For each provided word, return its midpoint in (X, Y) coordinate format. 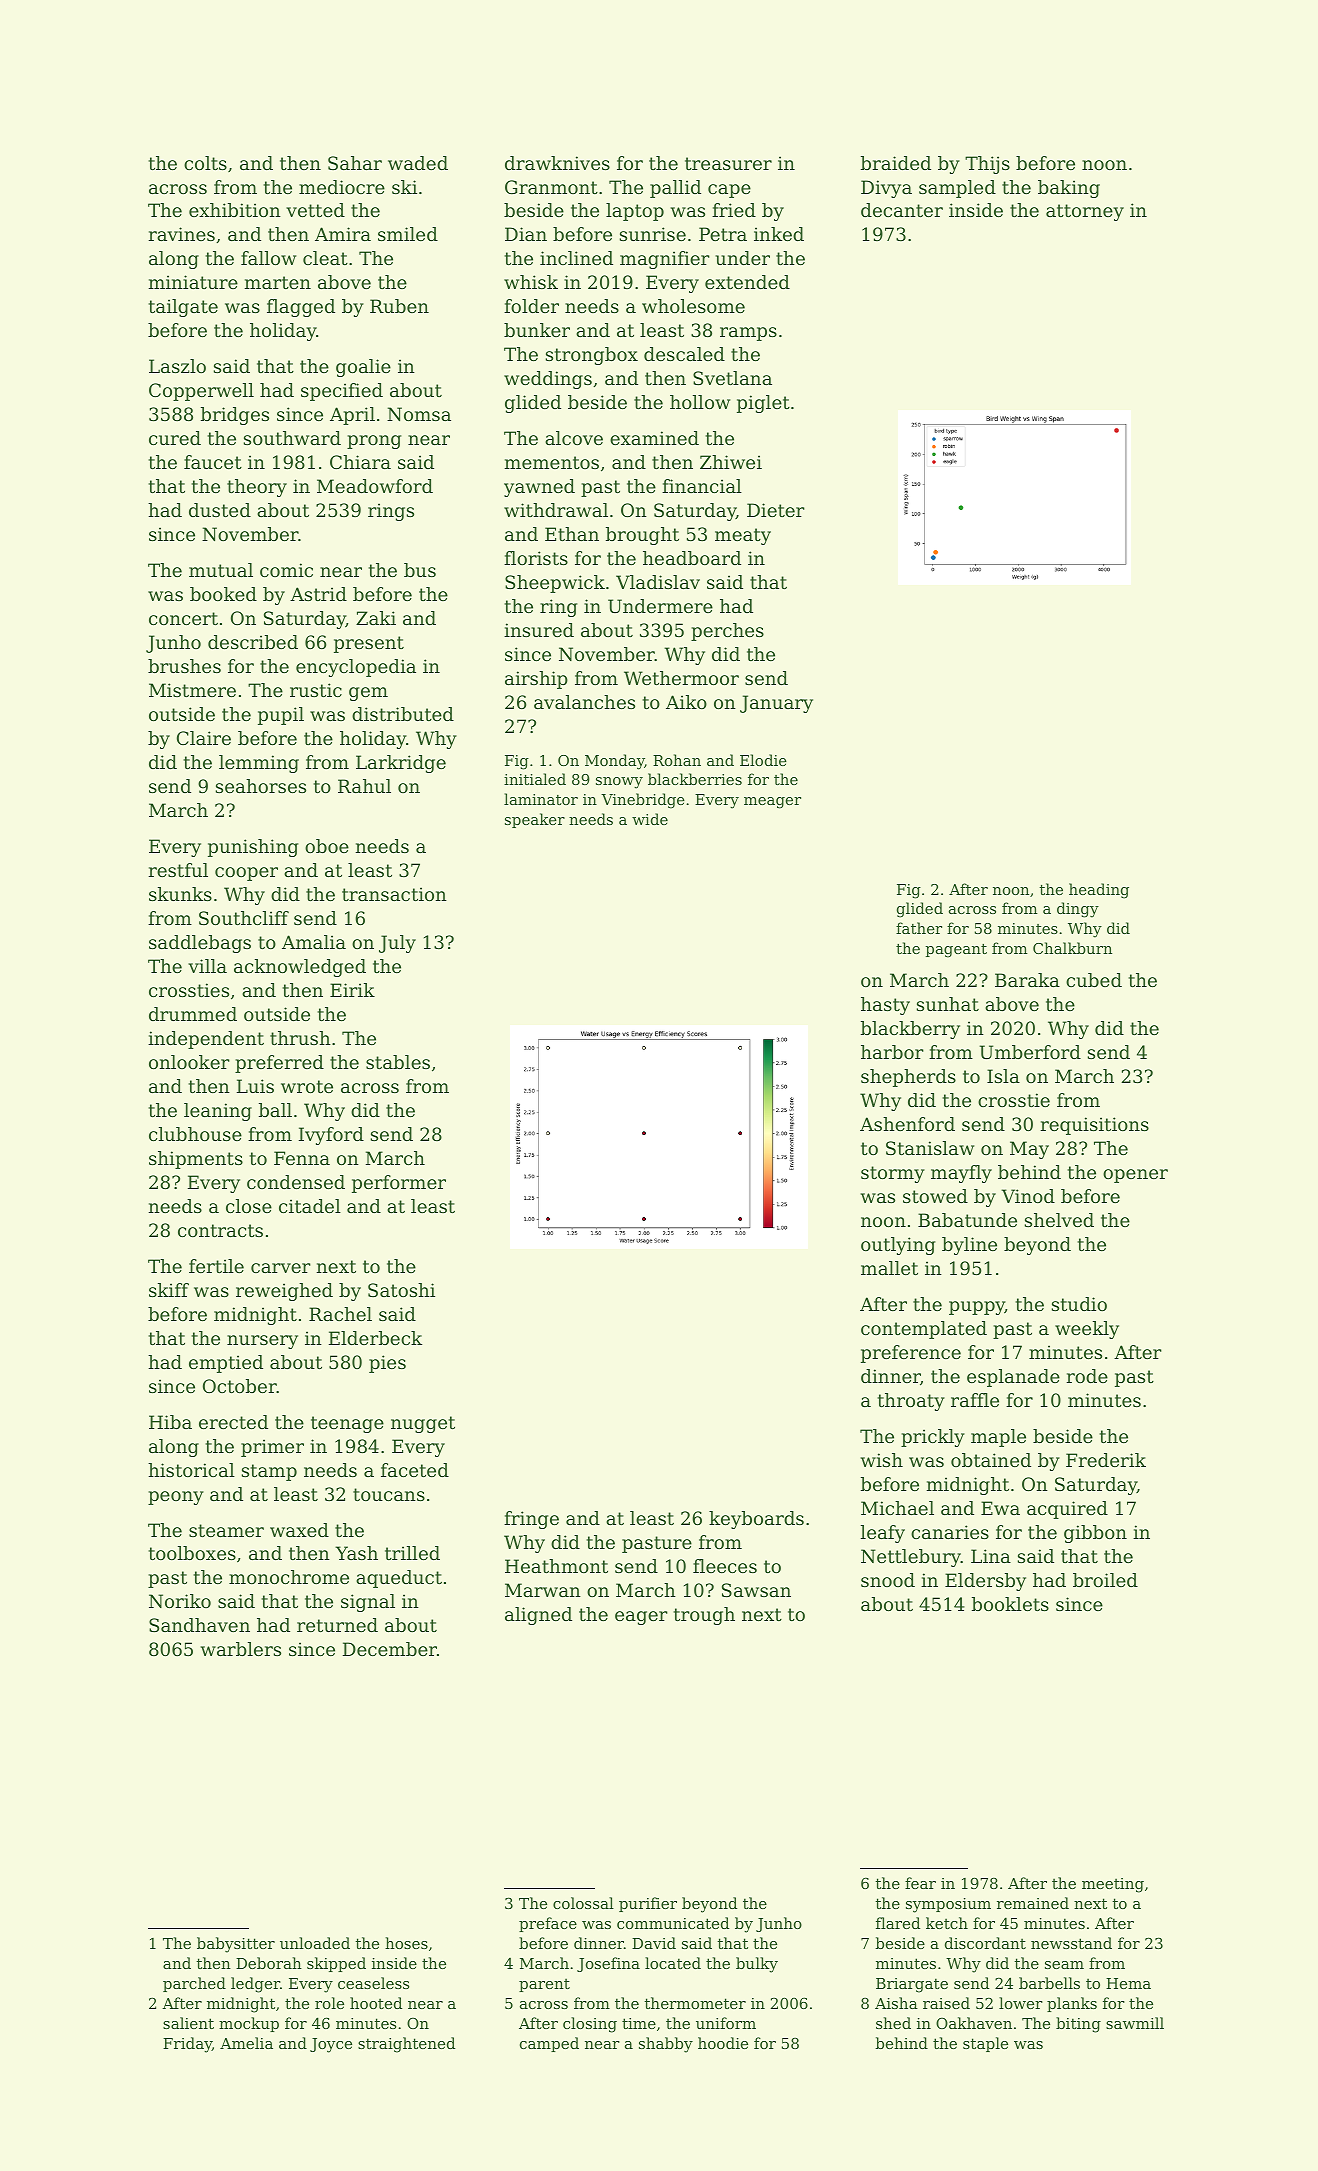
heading (1099, 891)
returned (337, 1625)
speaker (535, 820)
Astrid (318, 594)
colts (205, 163)
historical (191, 1470)
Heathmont (556, 1566)
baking (1069, 189)
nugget (423, 1424)
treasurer (728, 163)
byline (969, 1246)
